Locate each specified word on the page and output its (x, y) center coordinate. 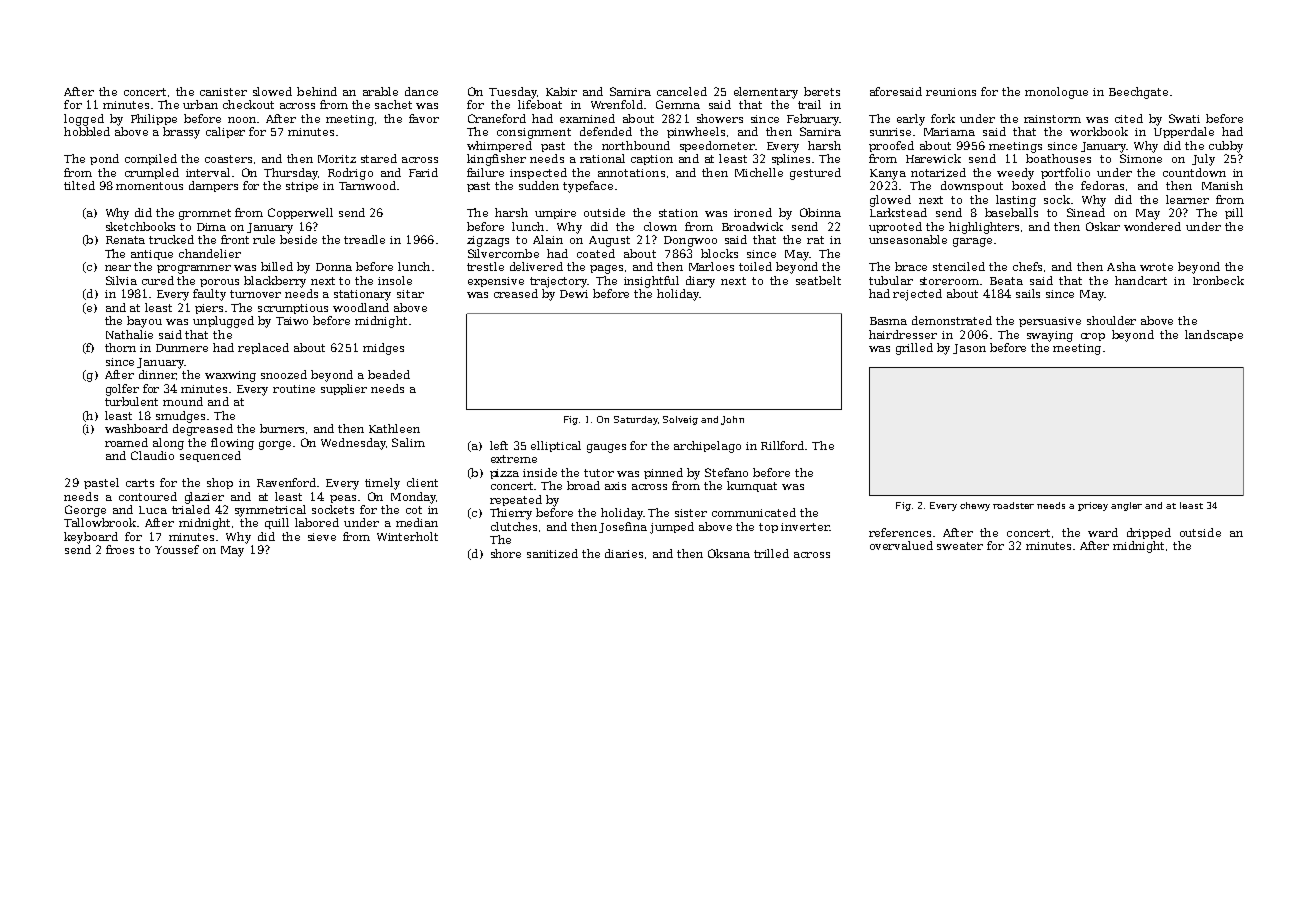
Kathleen (394, 428)
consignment (534, 133)
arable (380, 91)
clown (660, 226)
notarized (938, 172)
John (732, 420)
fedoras (1102, 185)
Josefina (623, 527)
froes (120, 549)
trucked (171, 239)
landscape (1214, 335)
